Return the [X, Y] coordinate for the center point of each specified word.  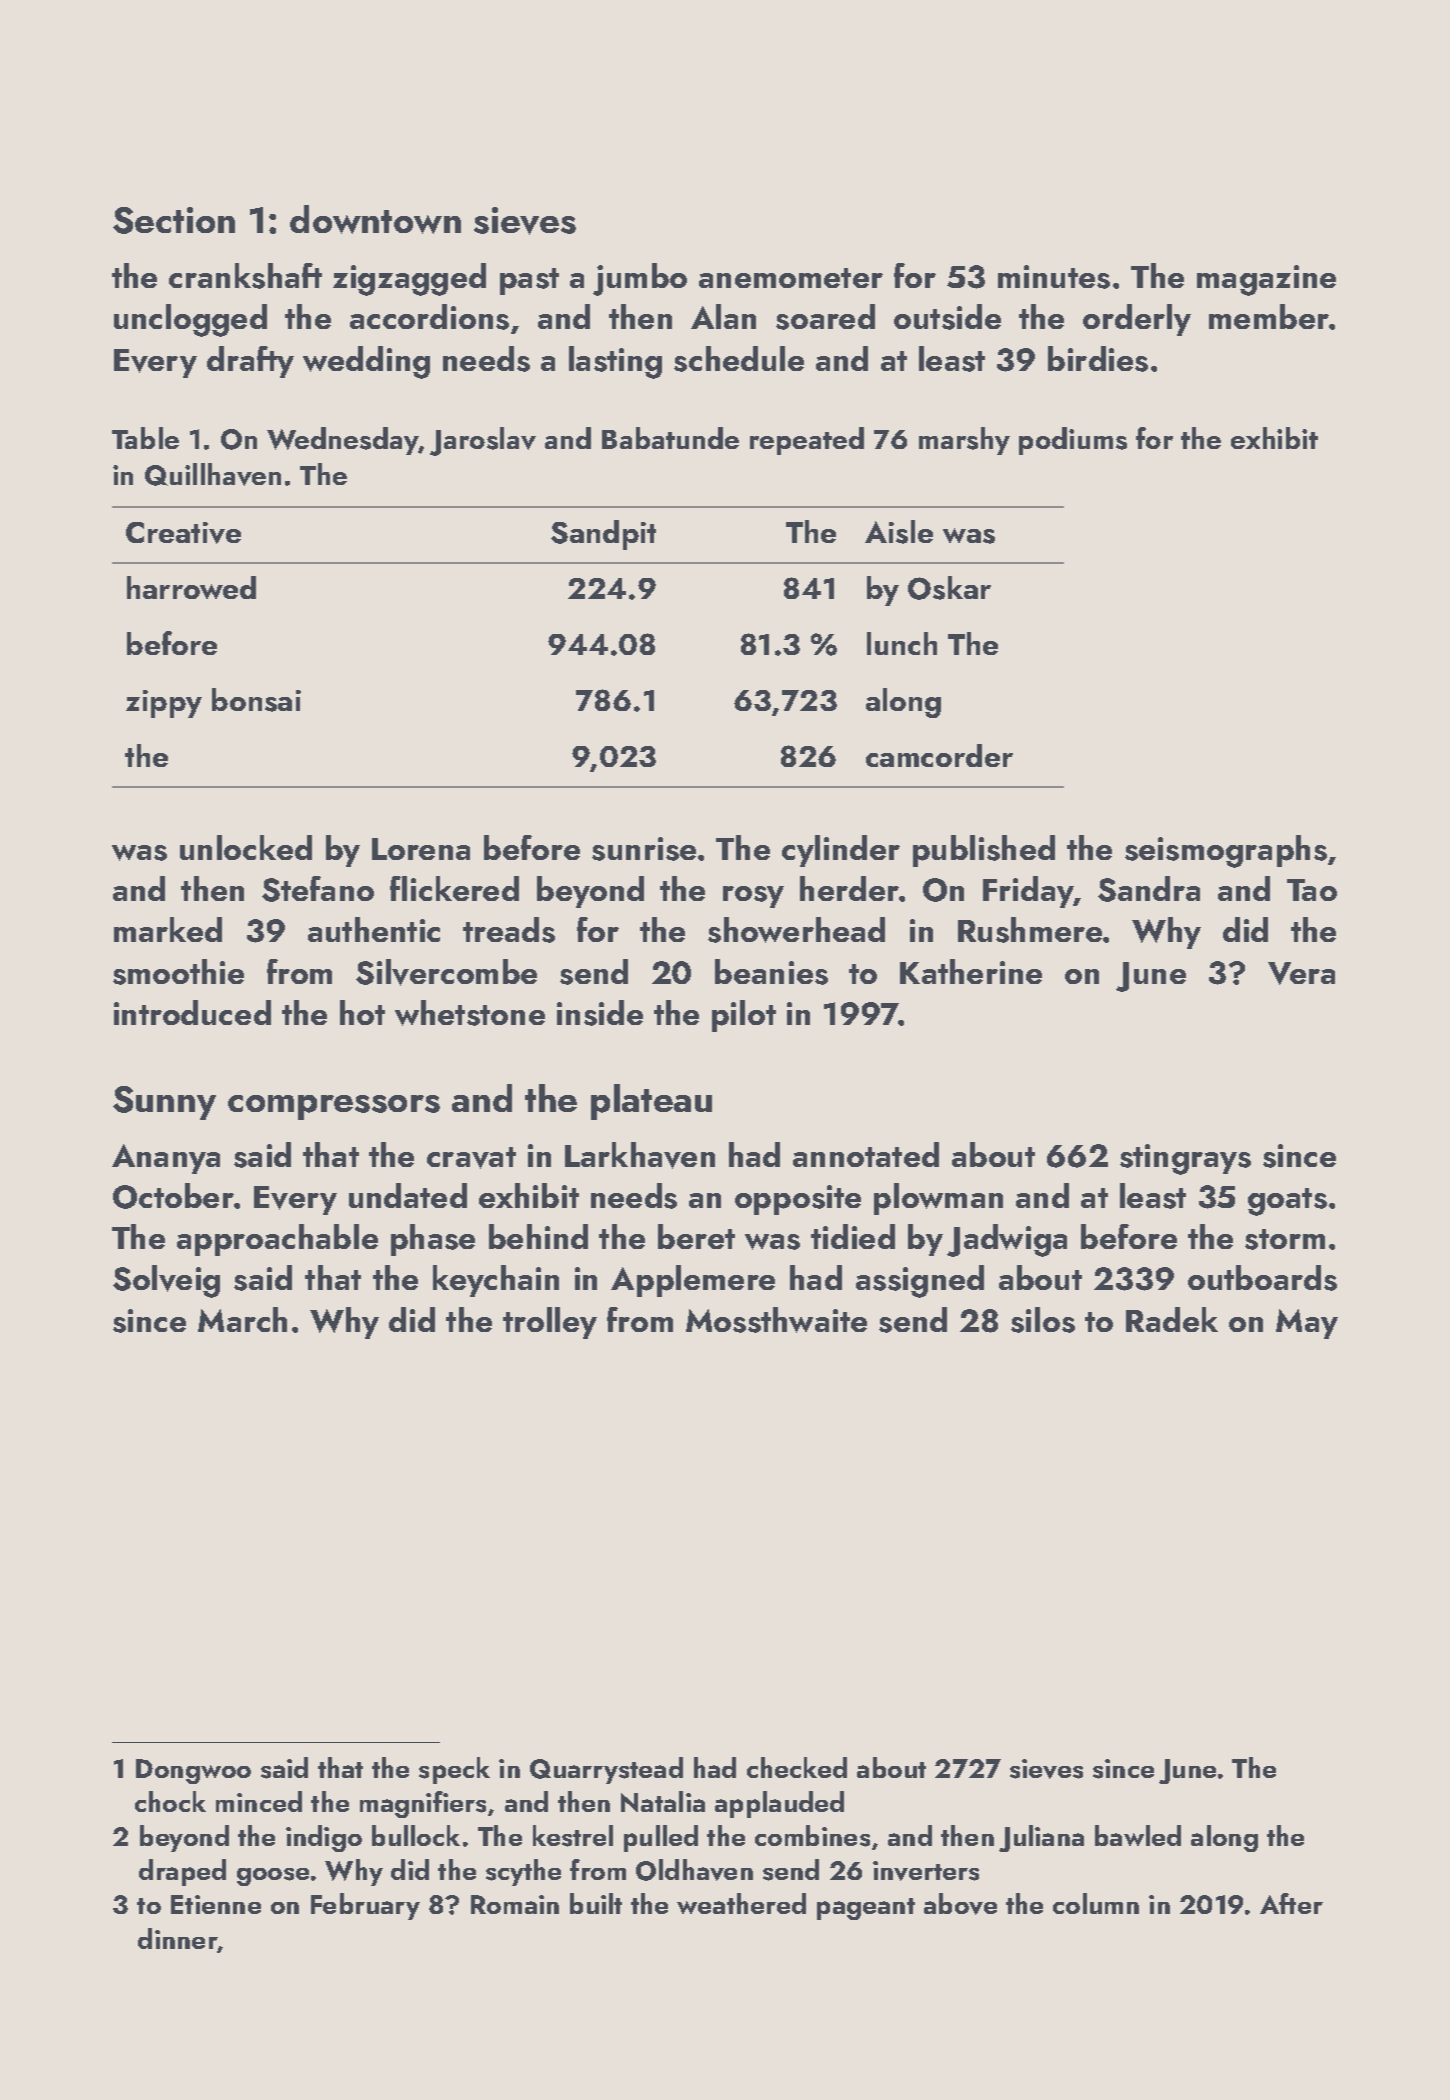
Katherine [971, 971]
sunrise [644, 849]
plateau [651, 1102]
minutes [1054, 277]
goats [1287, 1202]
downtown [375, 219]
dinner [178, 1940]
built [596, 1903]
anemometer [791, 278]
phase [433, 1240]
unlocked [246, 847]
